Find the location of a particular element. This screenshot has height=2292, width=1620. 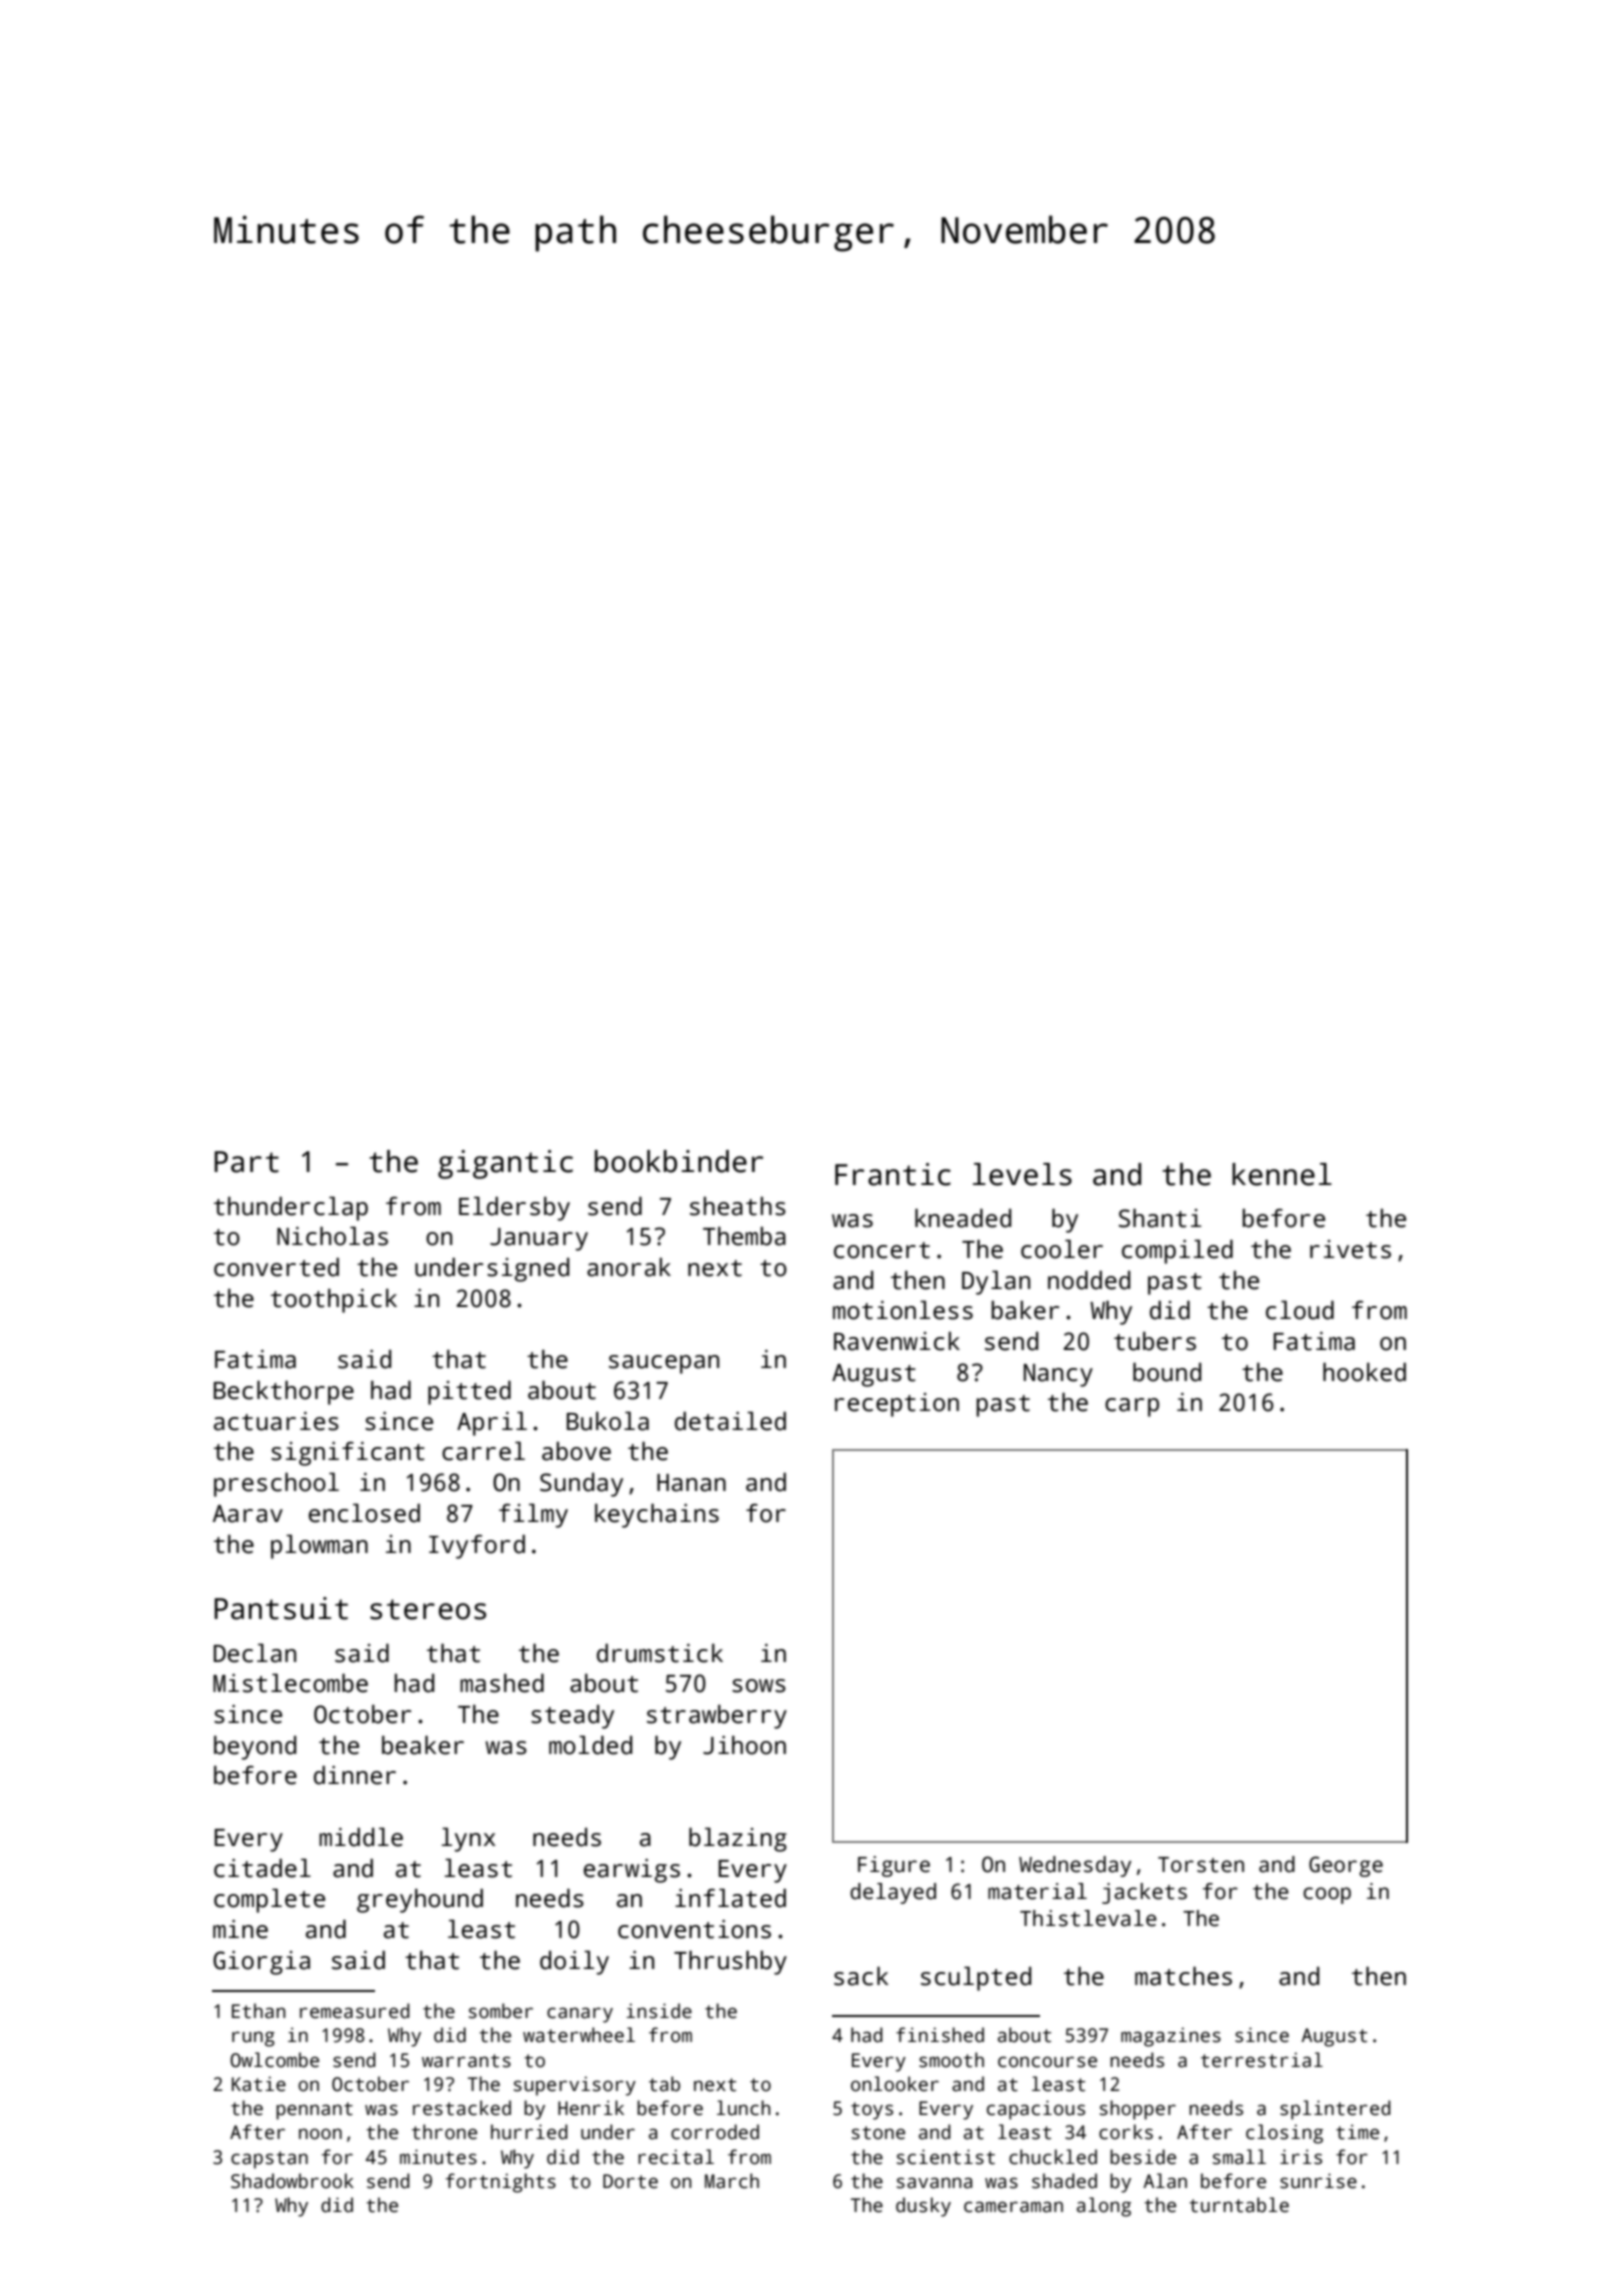

carp is located at coordinates (1132, 1407).
